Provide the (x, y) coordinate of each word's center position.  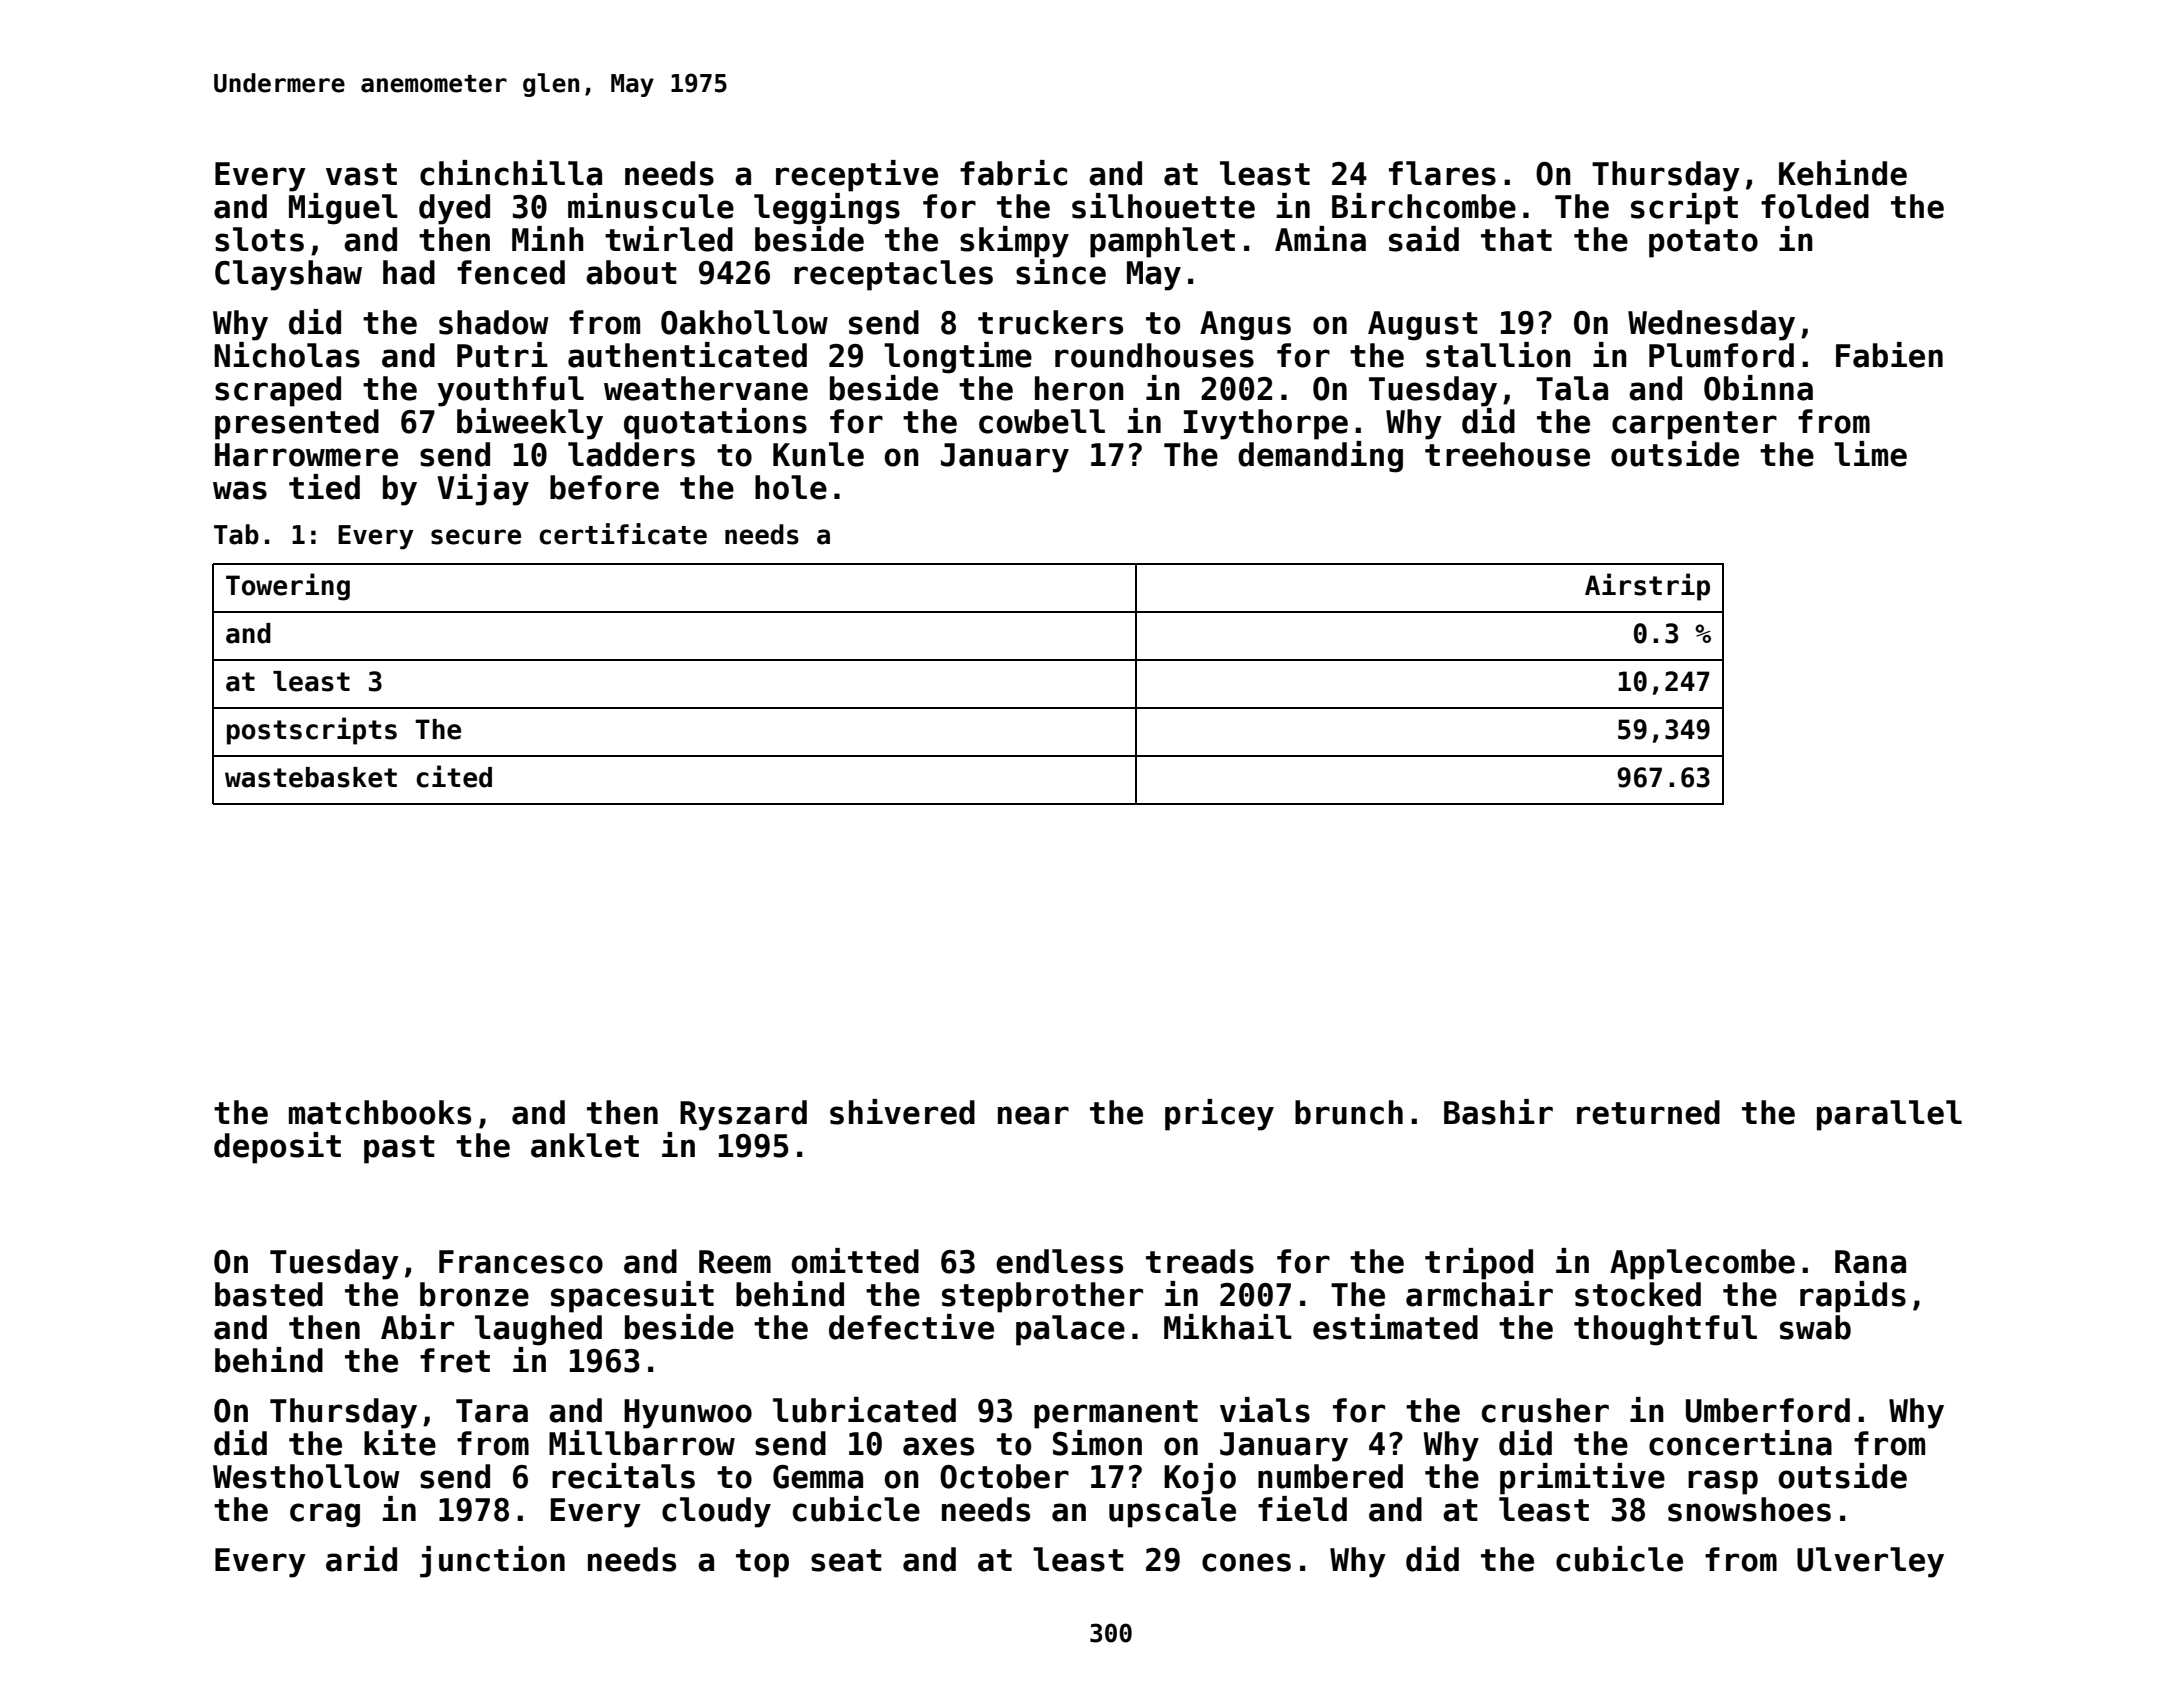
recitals (623, 1476)
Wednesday (1711, 325)
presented (297, 424)
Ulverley (1870, 1562)
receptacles (893, 275)
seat (846, 1560)
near (1033, 1115)
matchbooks (380, 1112)
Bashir (1498, 1112)
